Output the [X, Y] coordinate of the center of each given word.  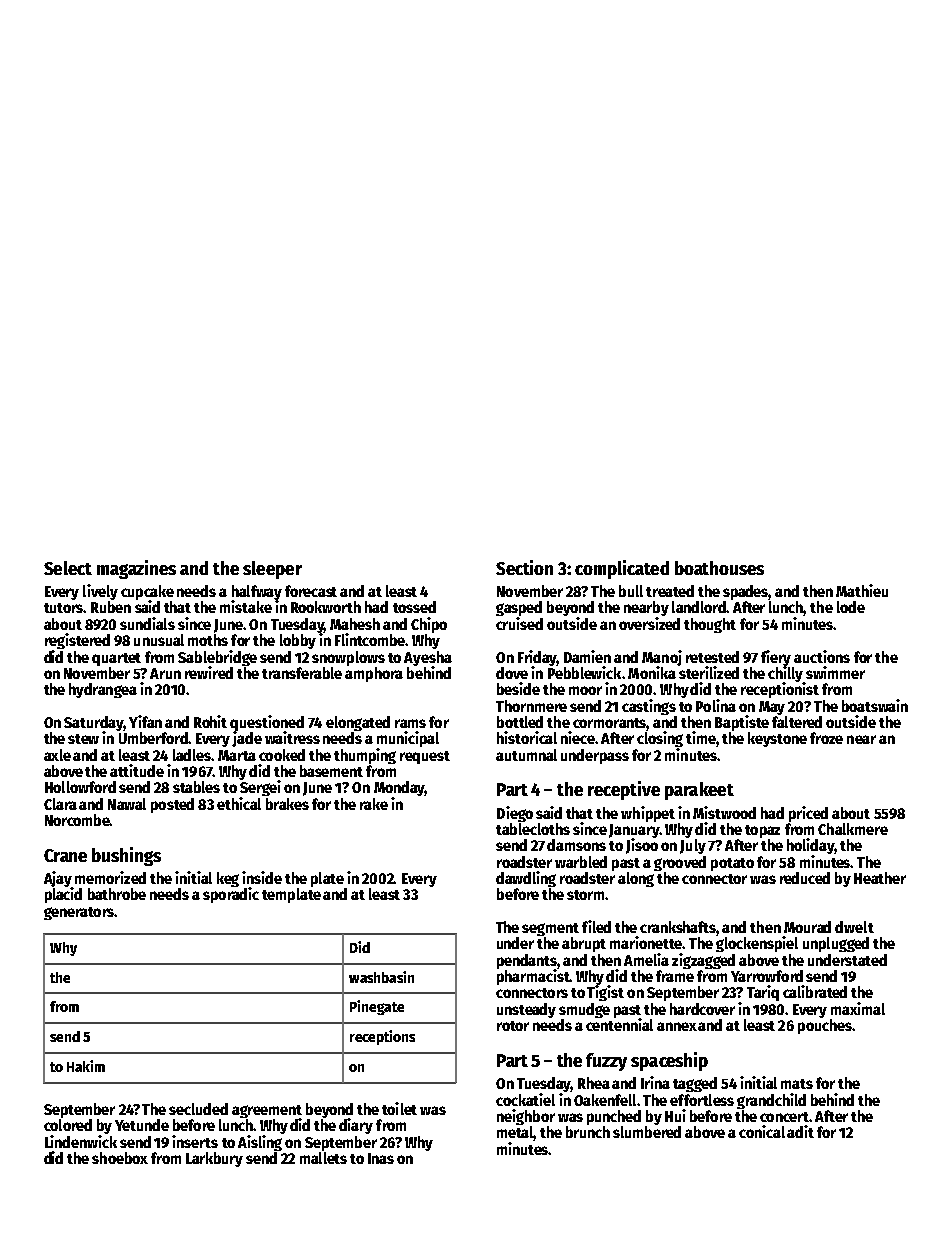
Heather [880, 878]
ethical [239, 803]
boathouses [719, 568]
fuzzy [606, 1062]
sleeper [272, 570]
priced [808, 814]
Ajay [58, 879]
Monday [399, 788]
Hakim [86, 1066]
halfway [257, 593]
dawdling [526, 879]
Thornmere [531, 706]
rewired [209, 672]
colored [68, 1125]
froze [826, 738]
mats [797, 1084]
